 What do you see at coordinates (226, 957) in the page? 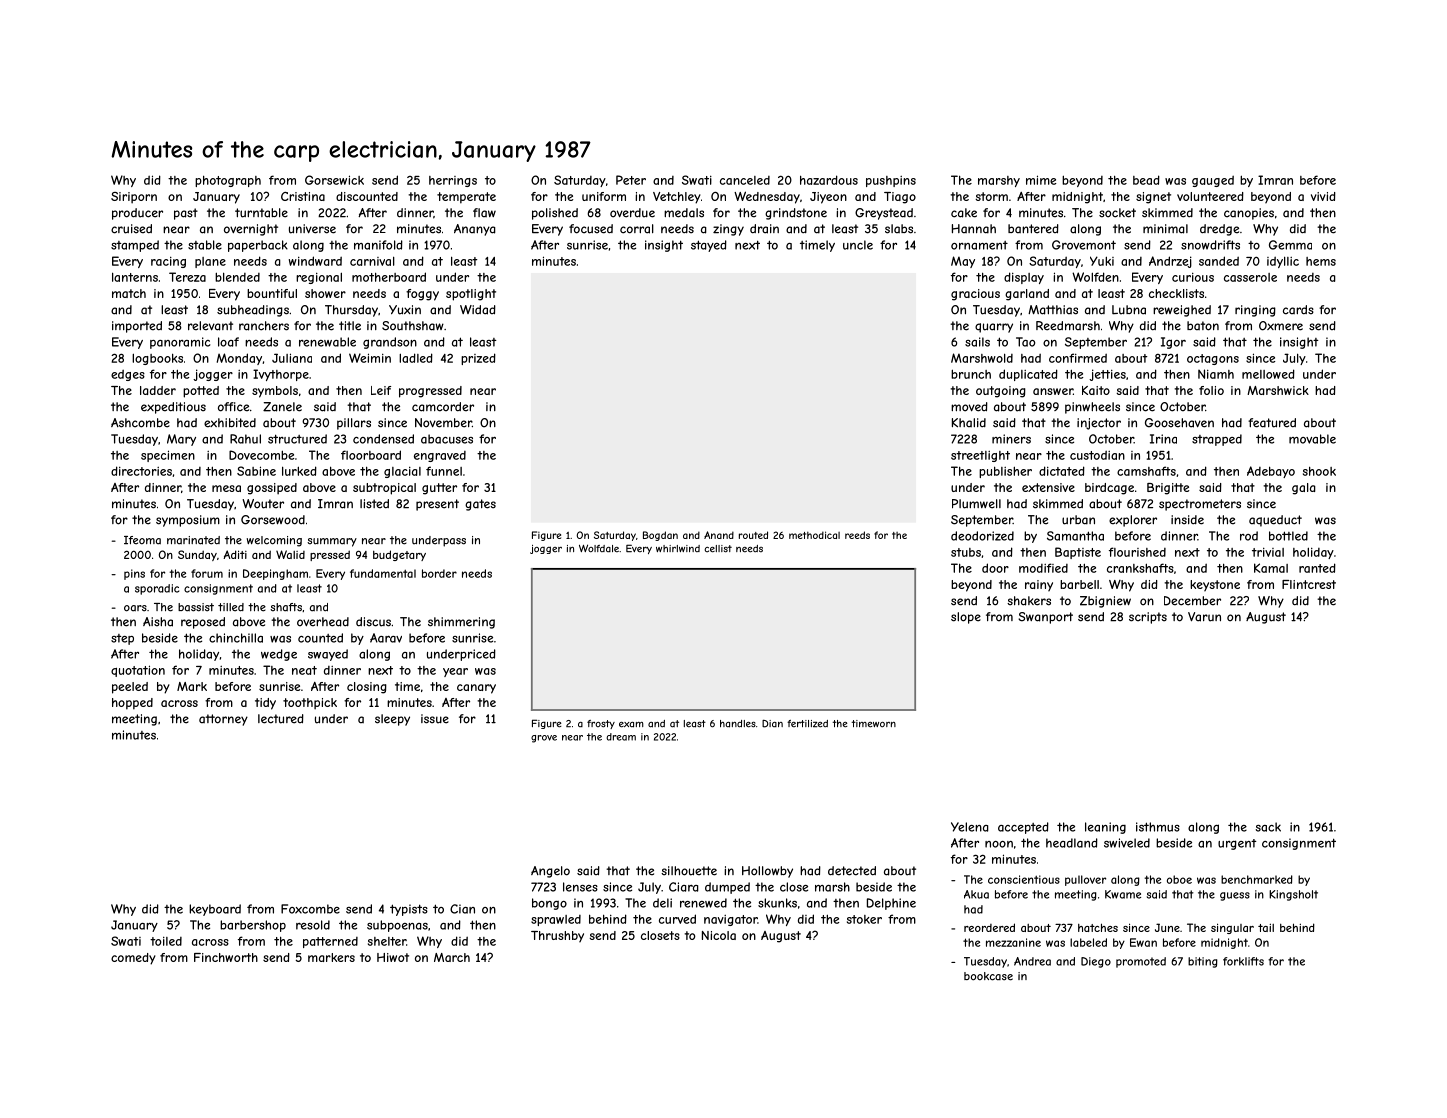
I see `Finchworth` at bounding box center [226, 957].
